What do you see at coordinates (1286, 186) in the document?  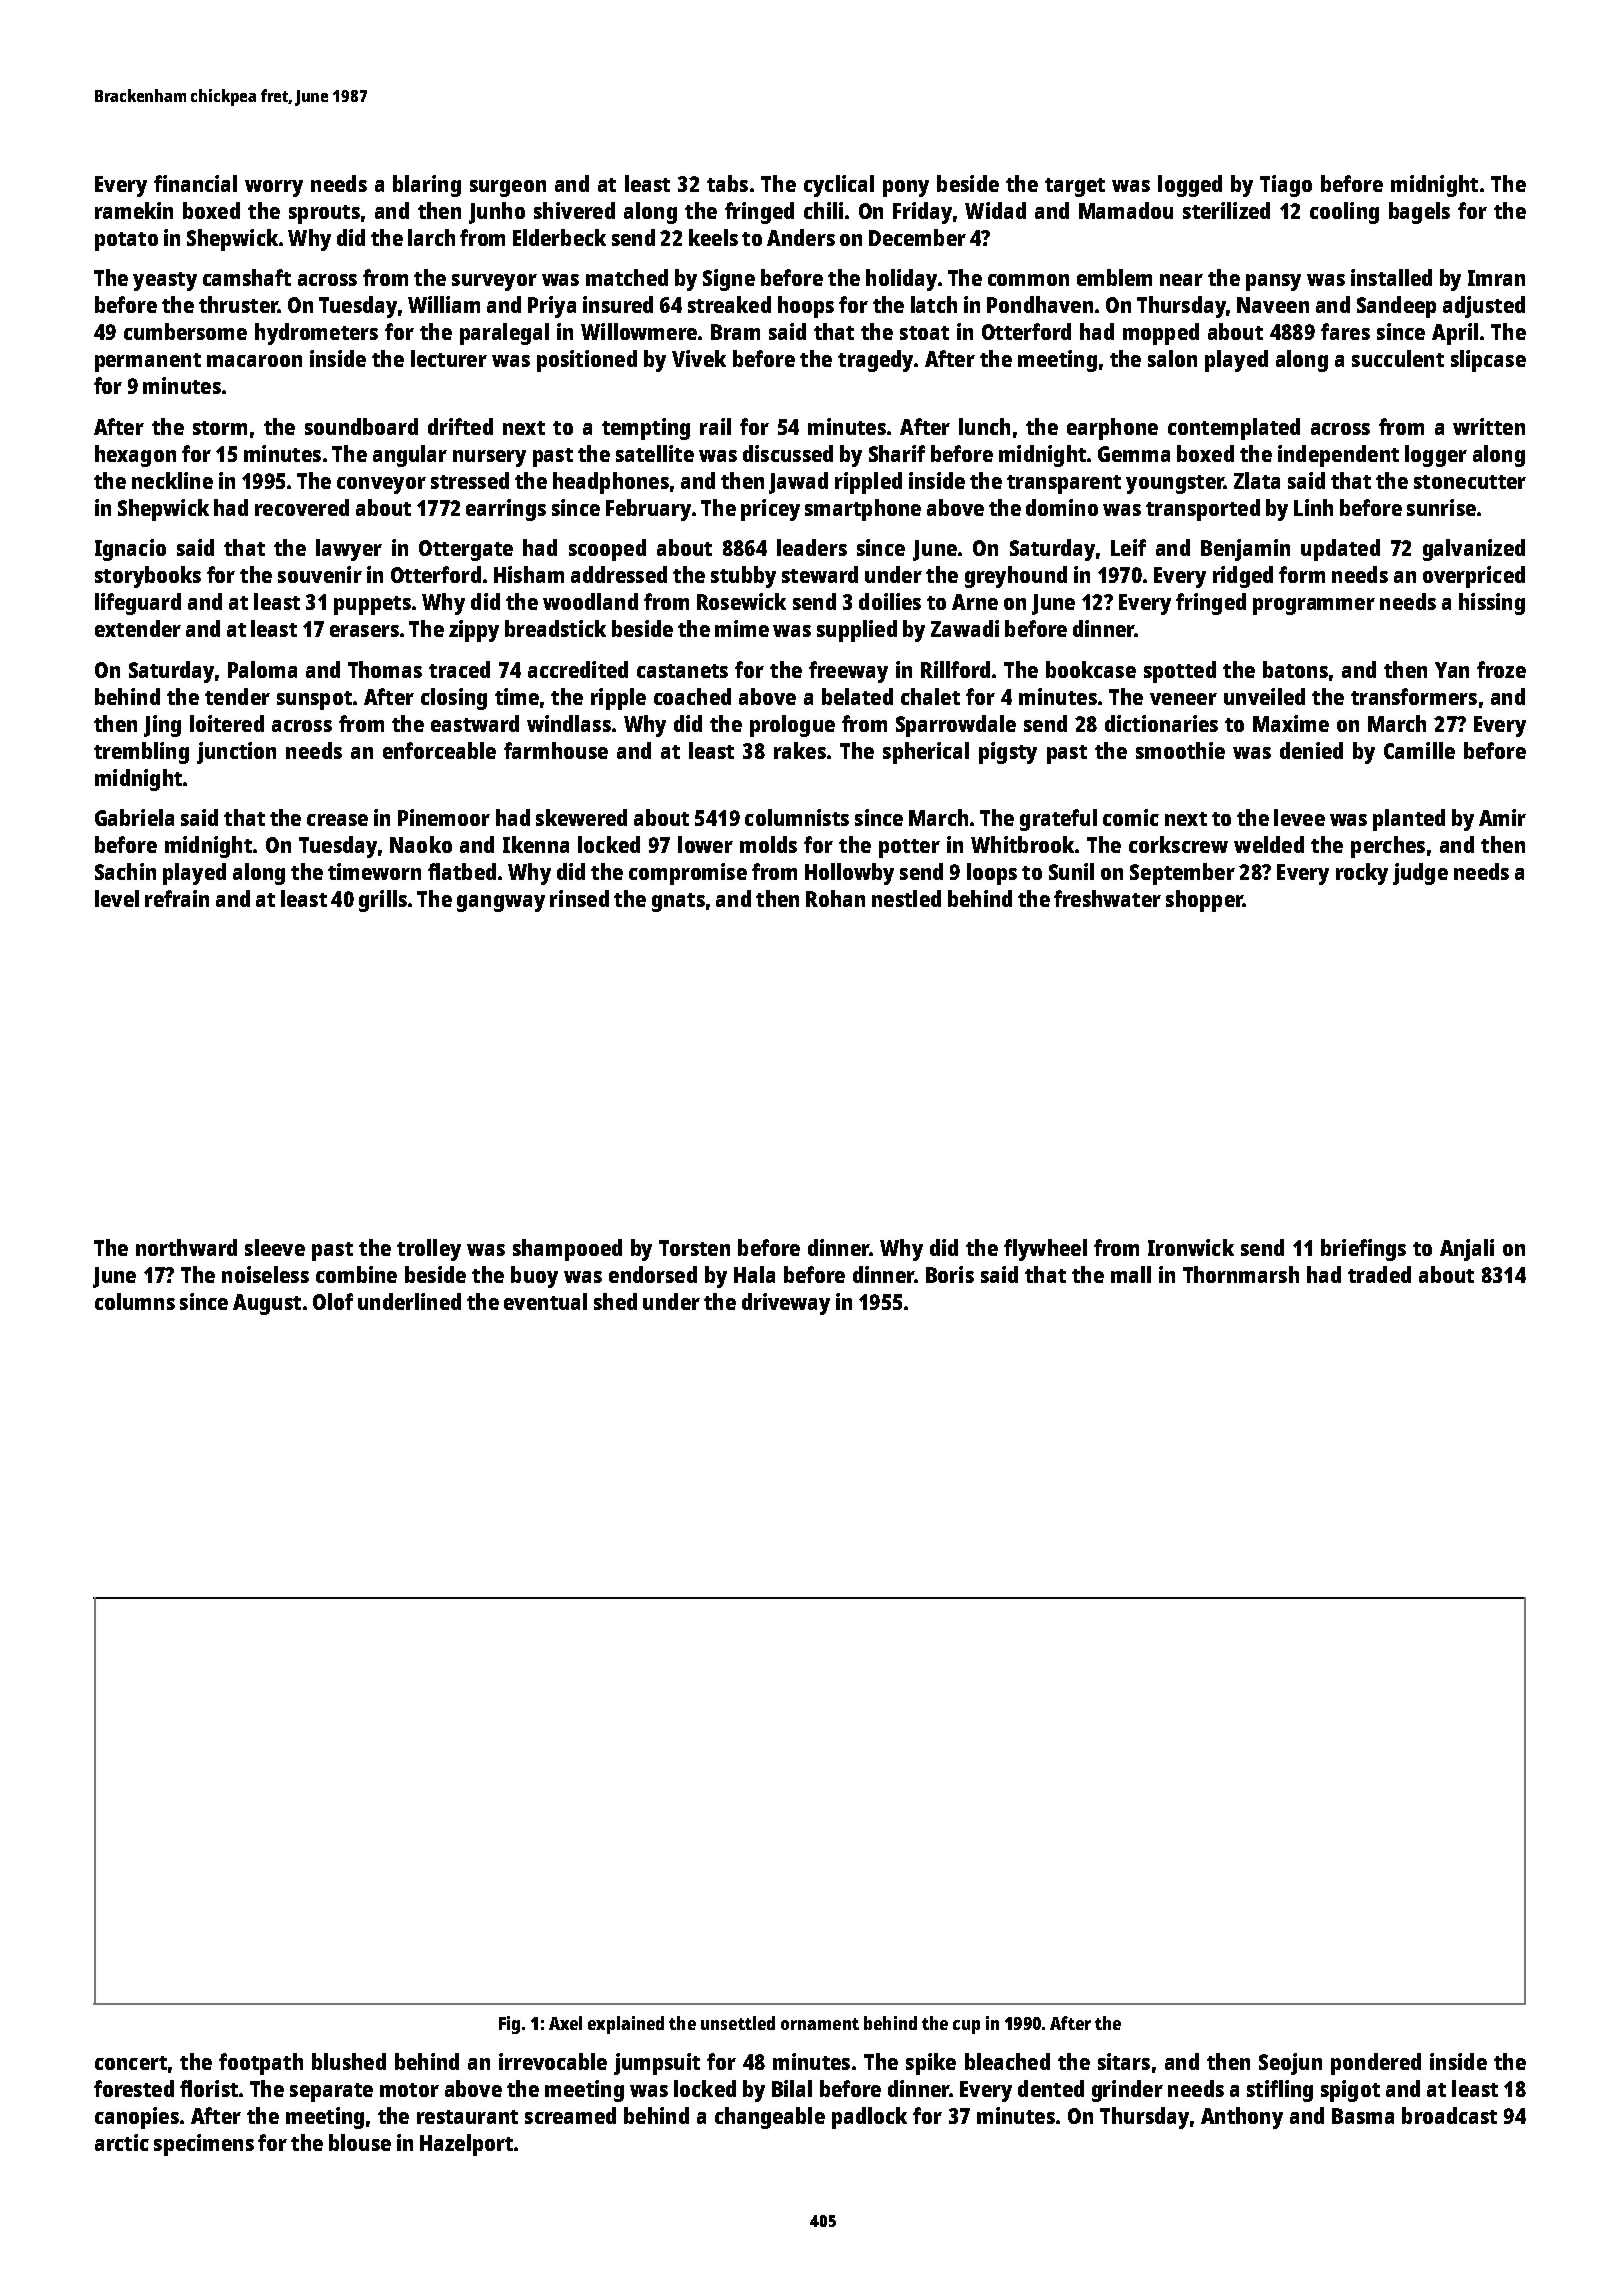 I see `Tiago` at bounding box center [1286, 186].
